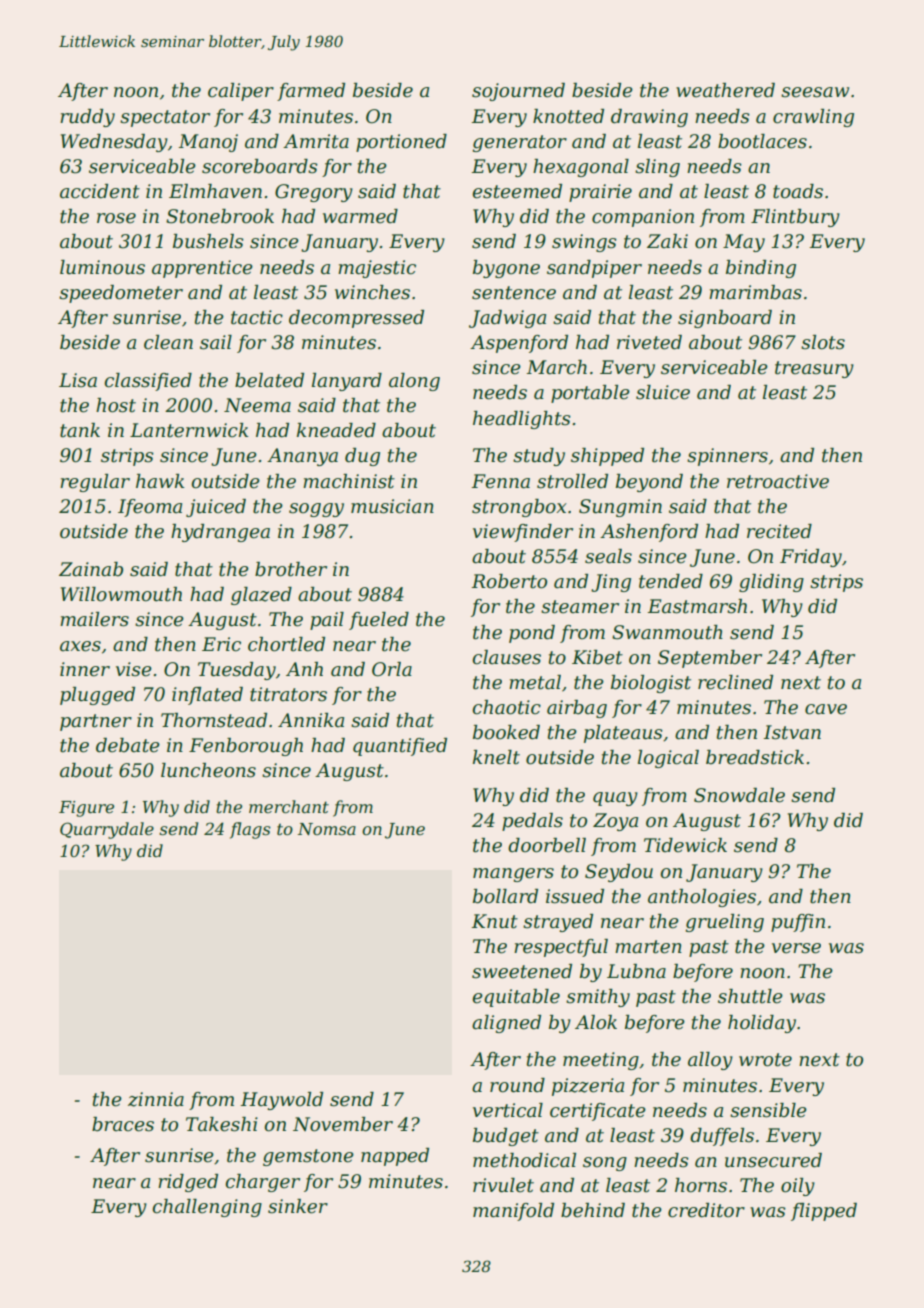 The width and height of the page is (924, 1308). Describe the element at coordinates (156, 1099) in the page. I see `zinnia` at that location.
